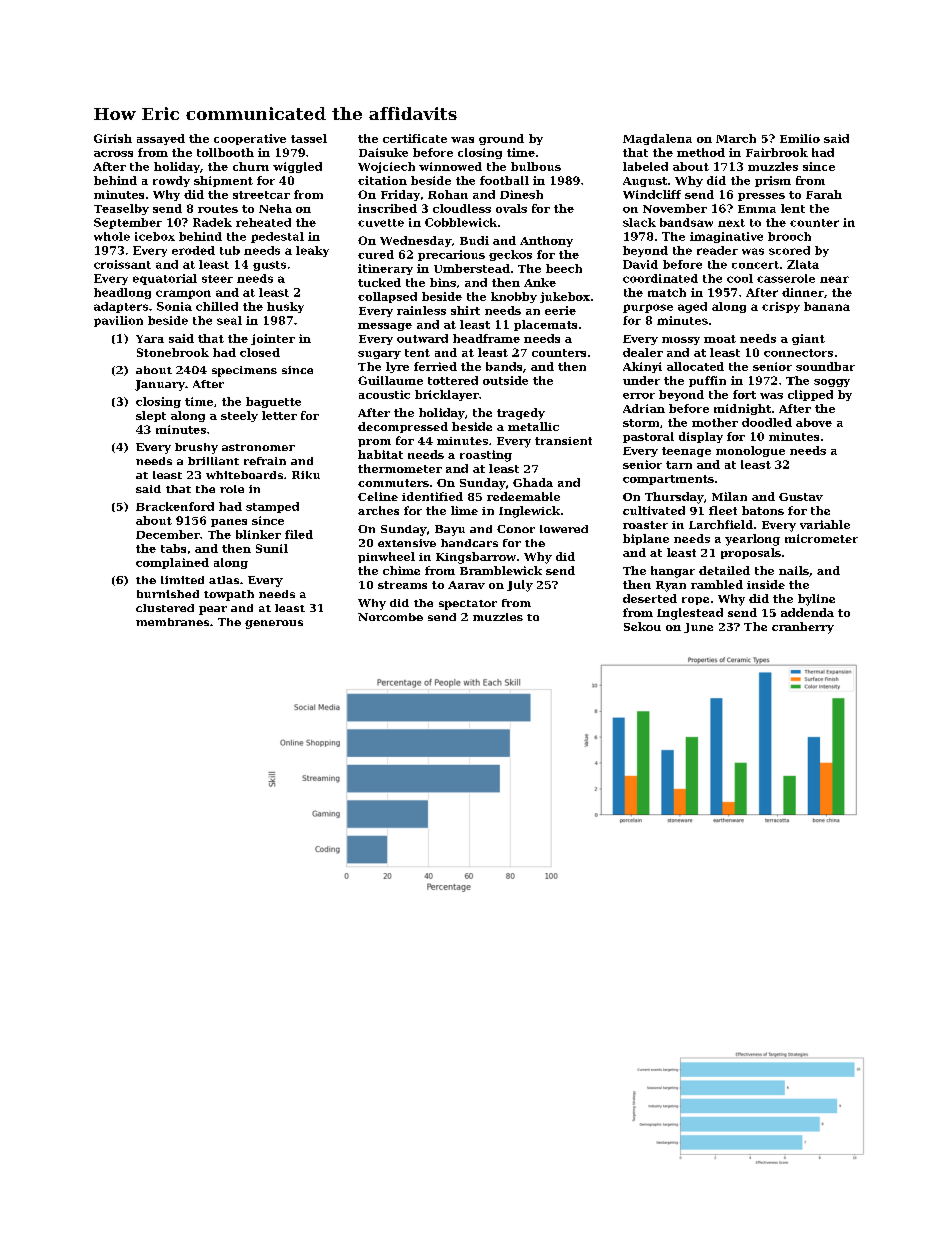 The width and height of the image is (952, 1233). I want to click on habitat, so click(380, 454).
